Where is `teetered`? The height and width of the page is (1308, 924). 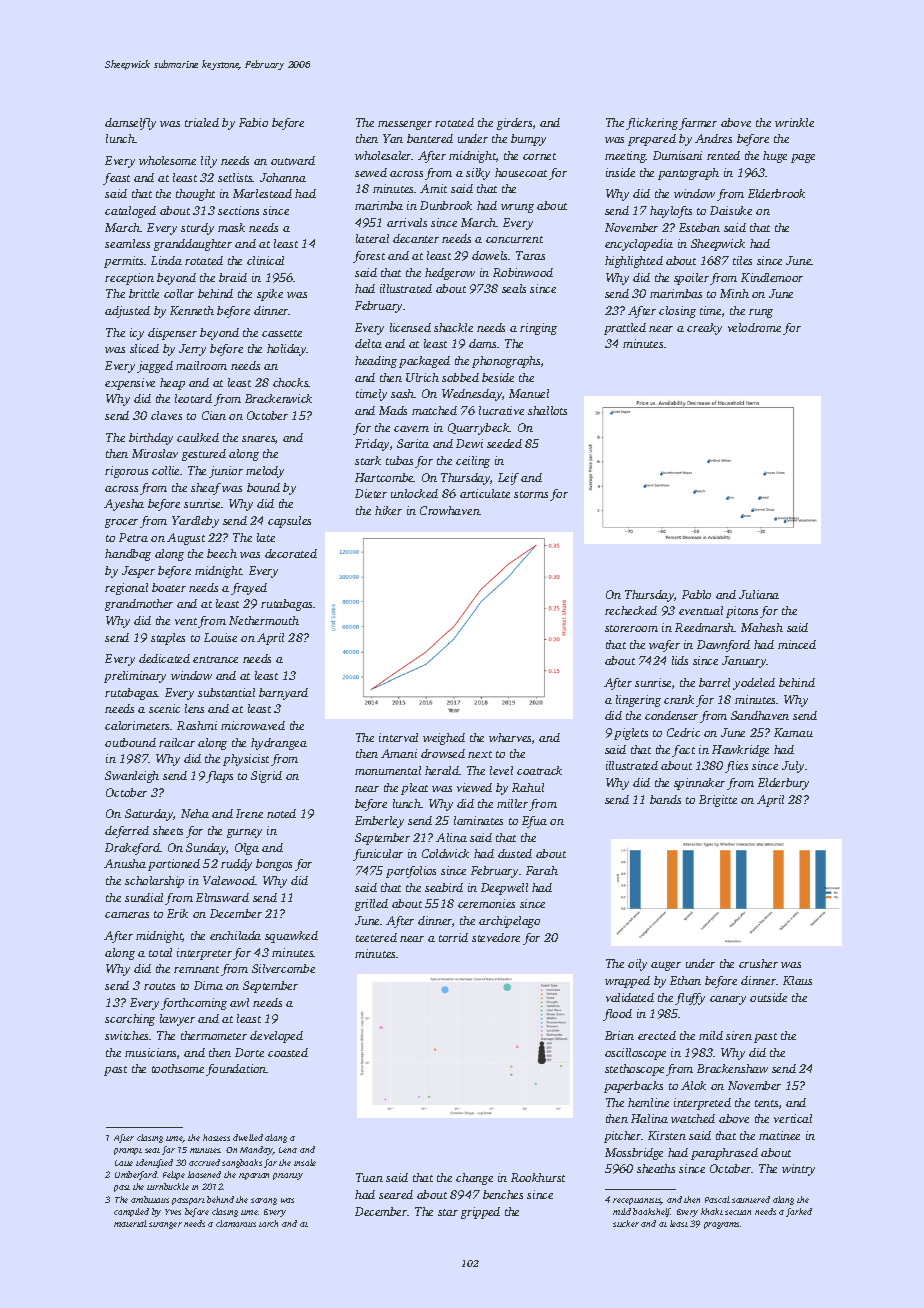 teetered is located at coordinates (376, 937).
